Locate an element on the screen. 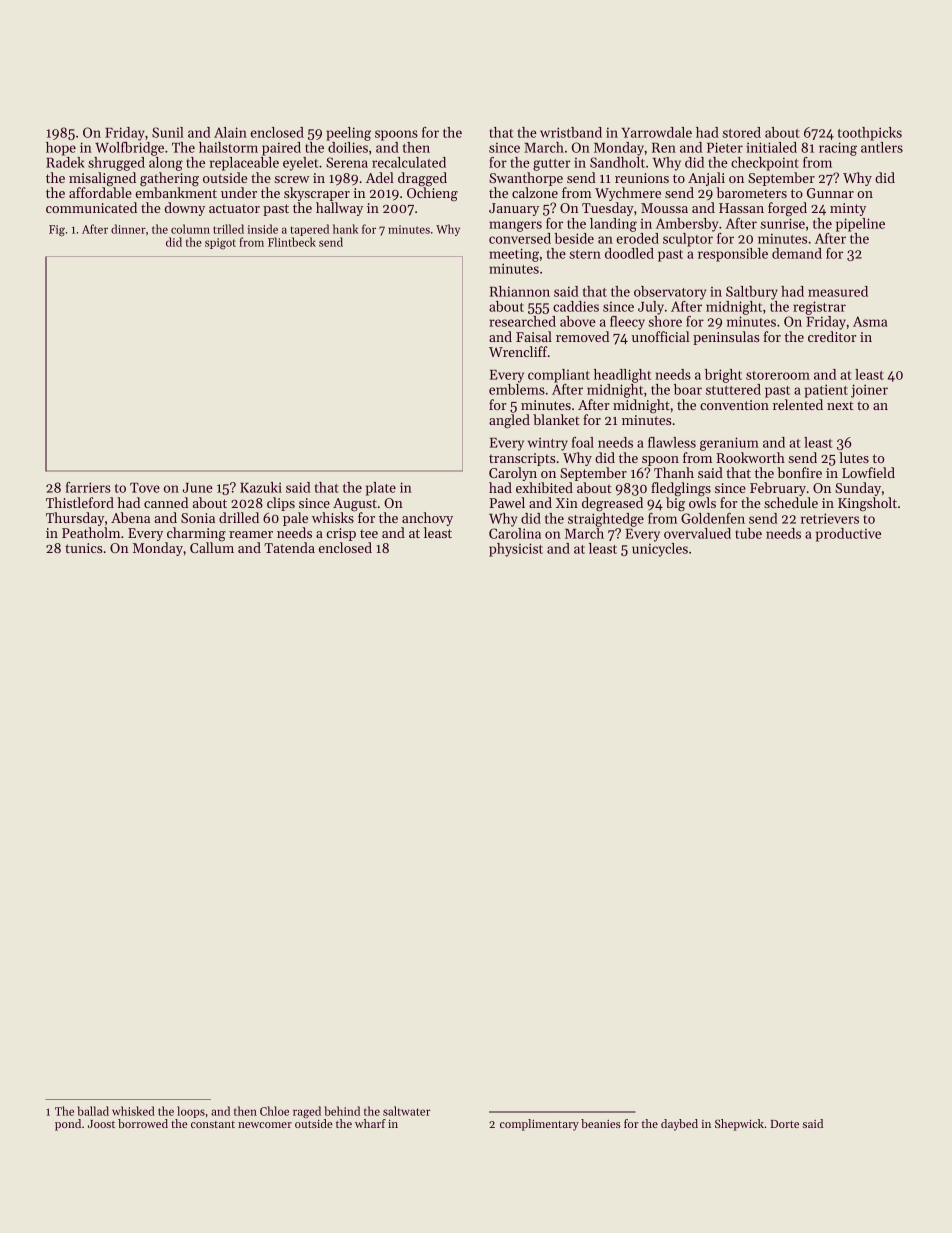 The image size is (952, 1233). Fig is located at coordinates (57, 230).
